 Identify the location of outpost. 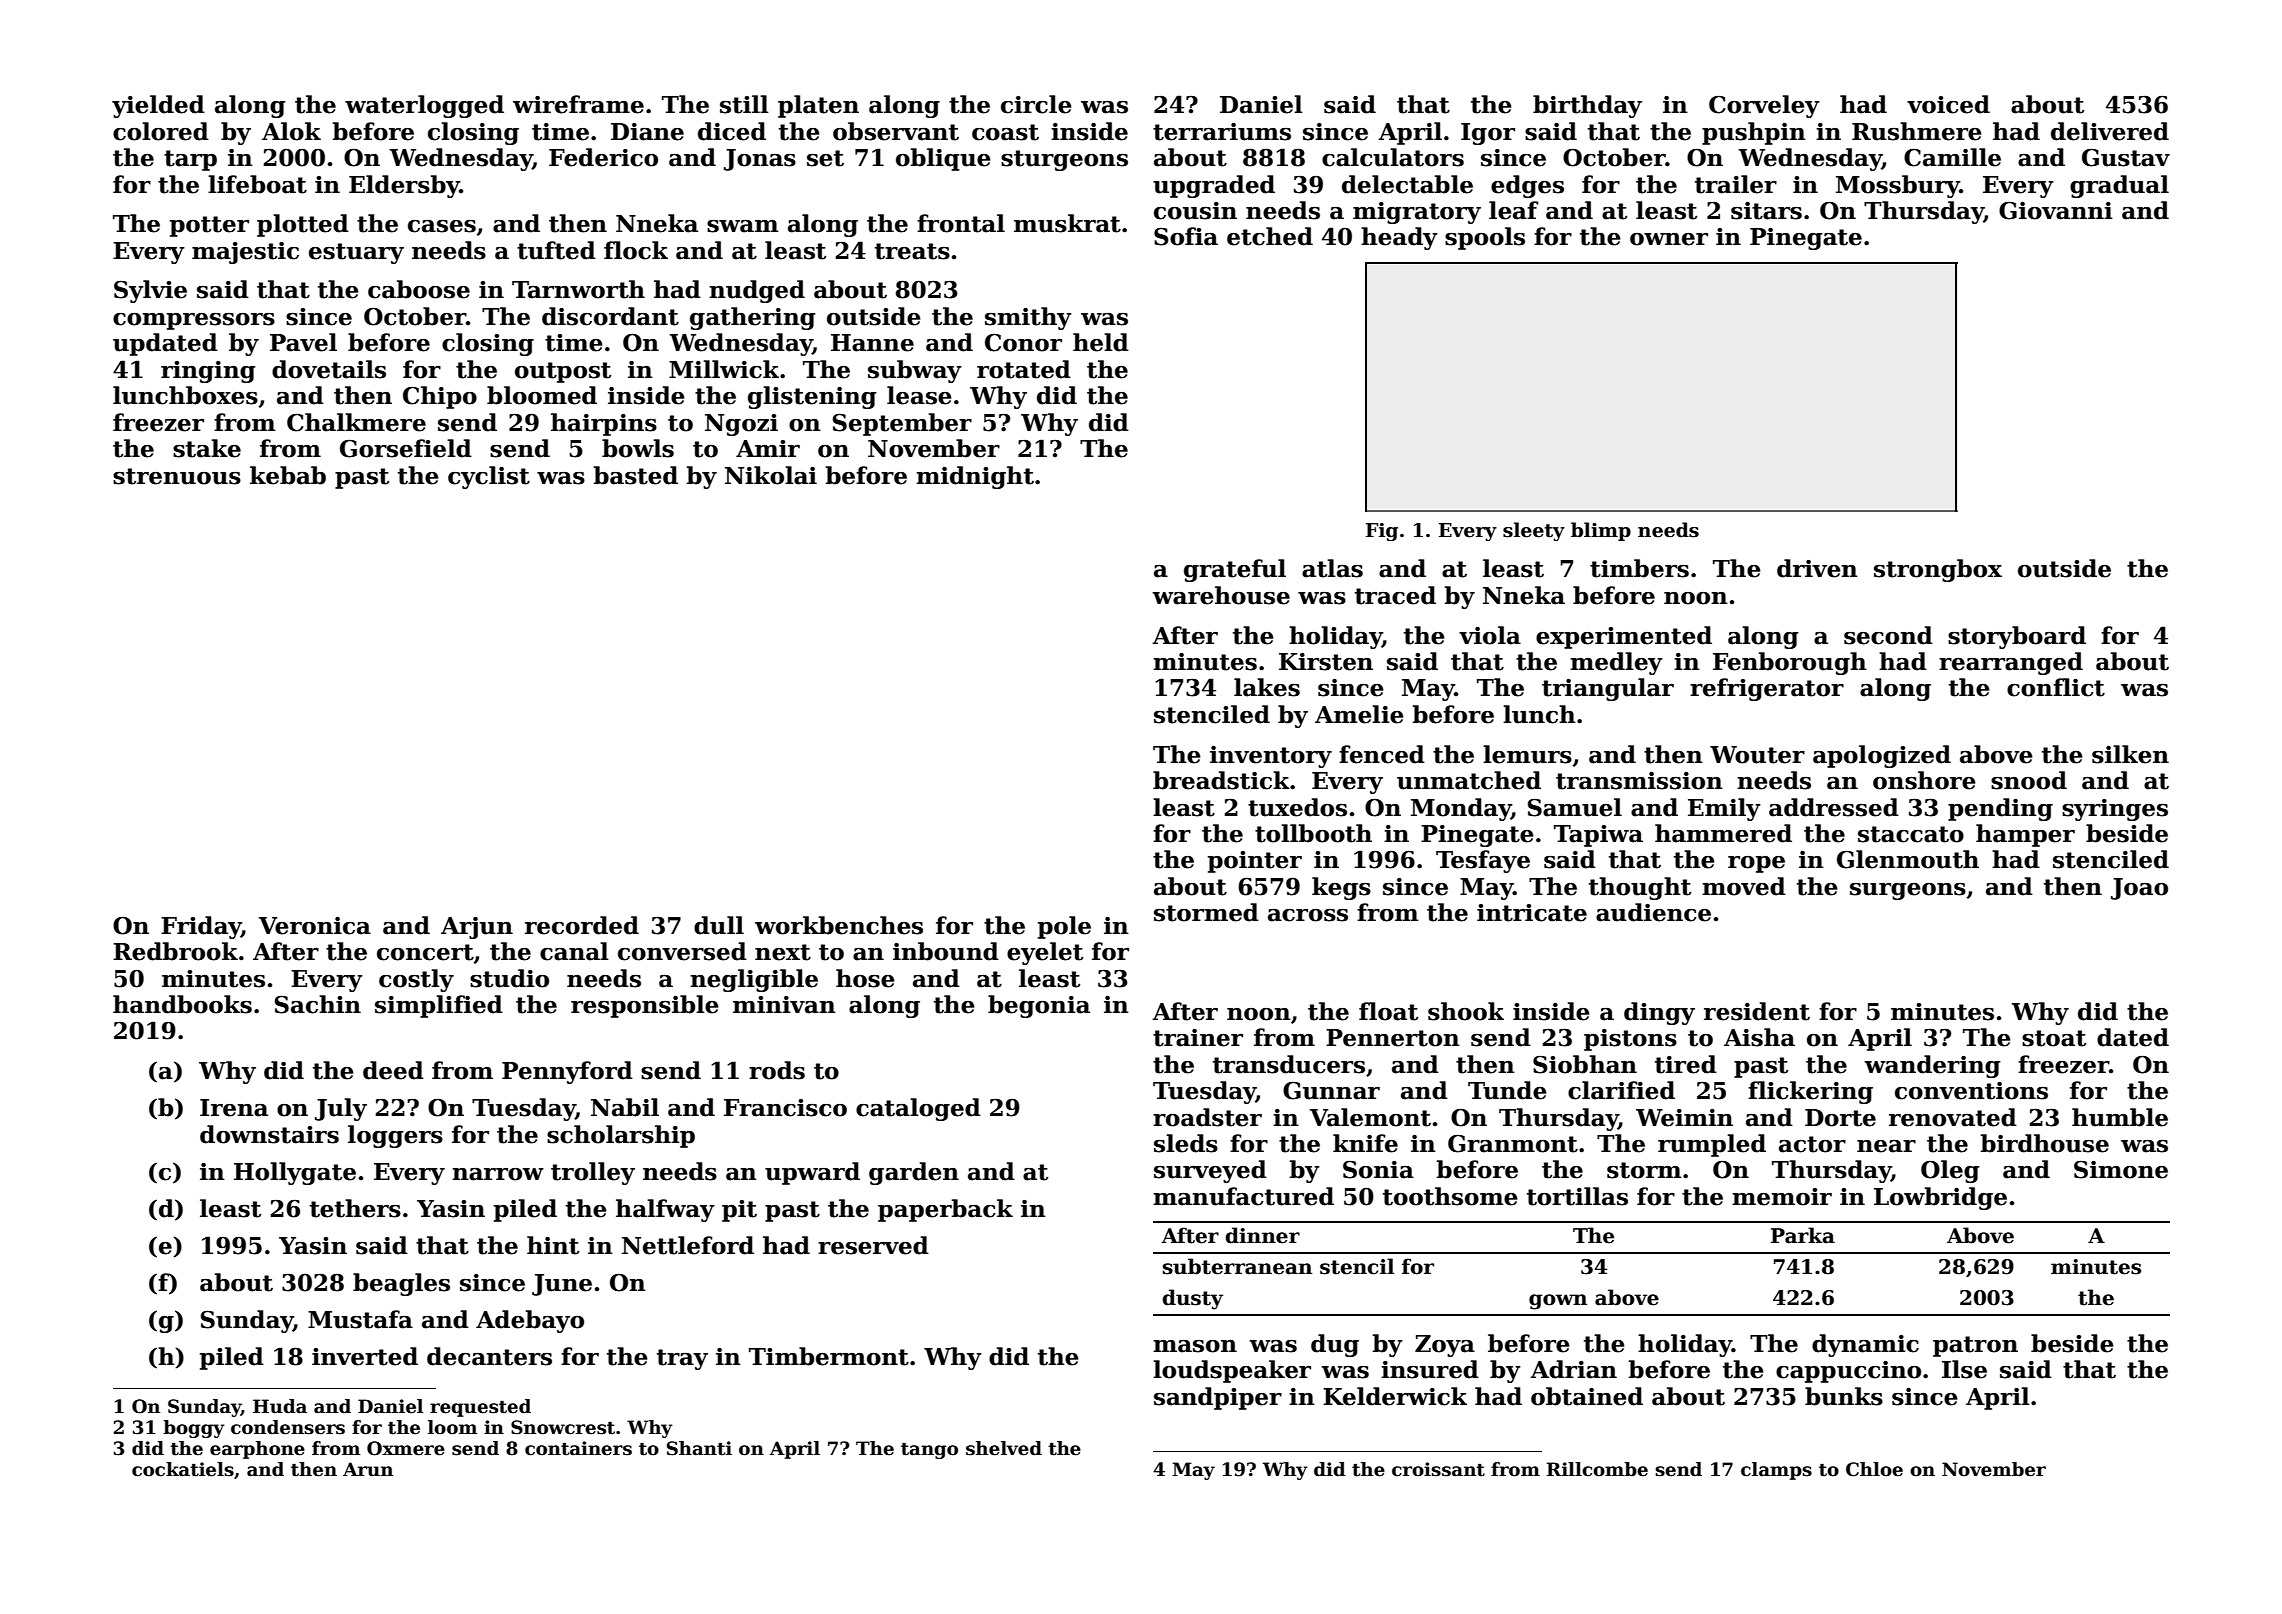
(563, 372).
